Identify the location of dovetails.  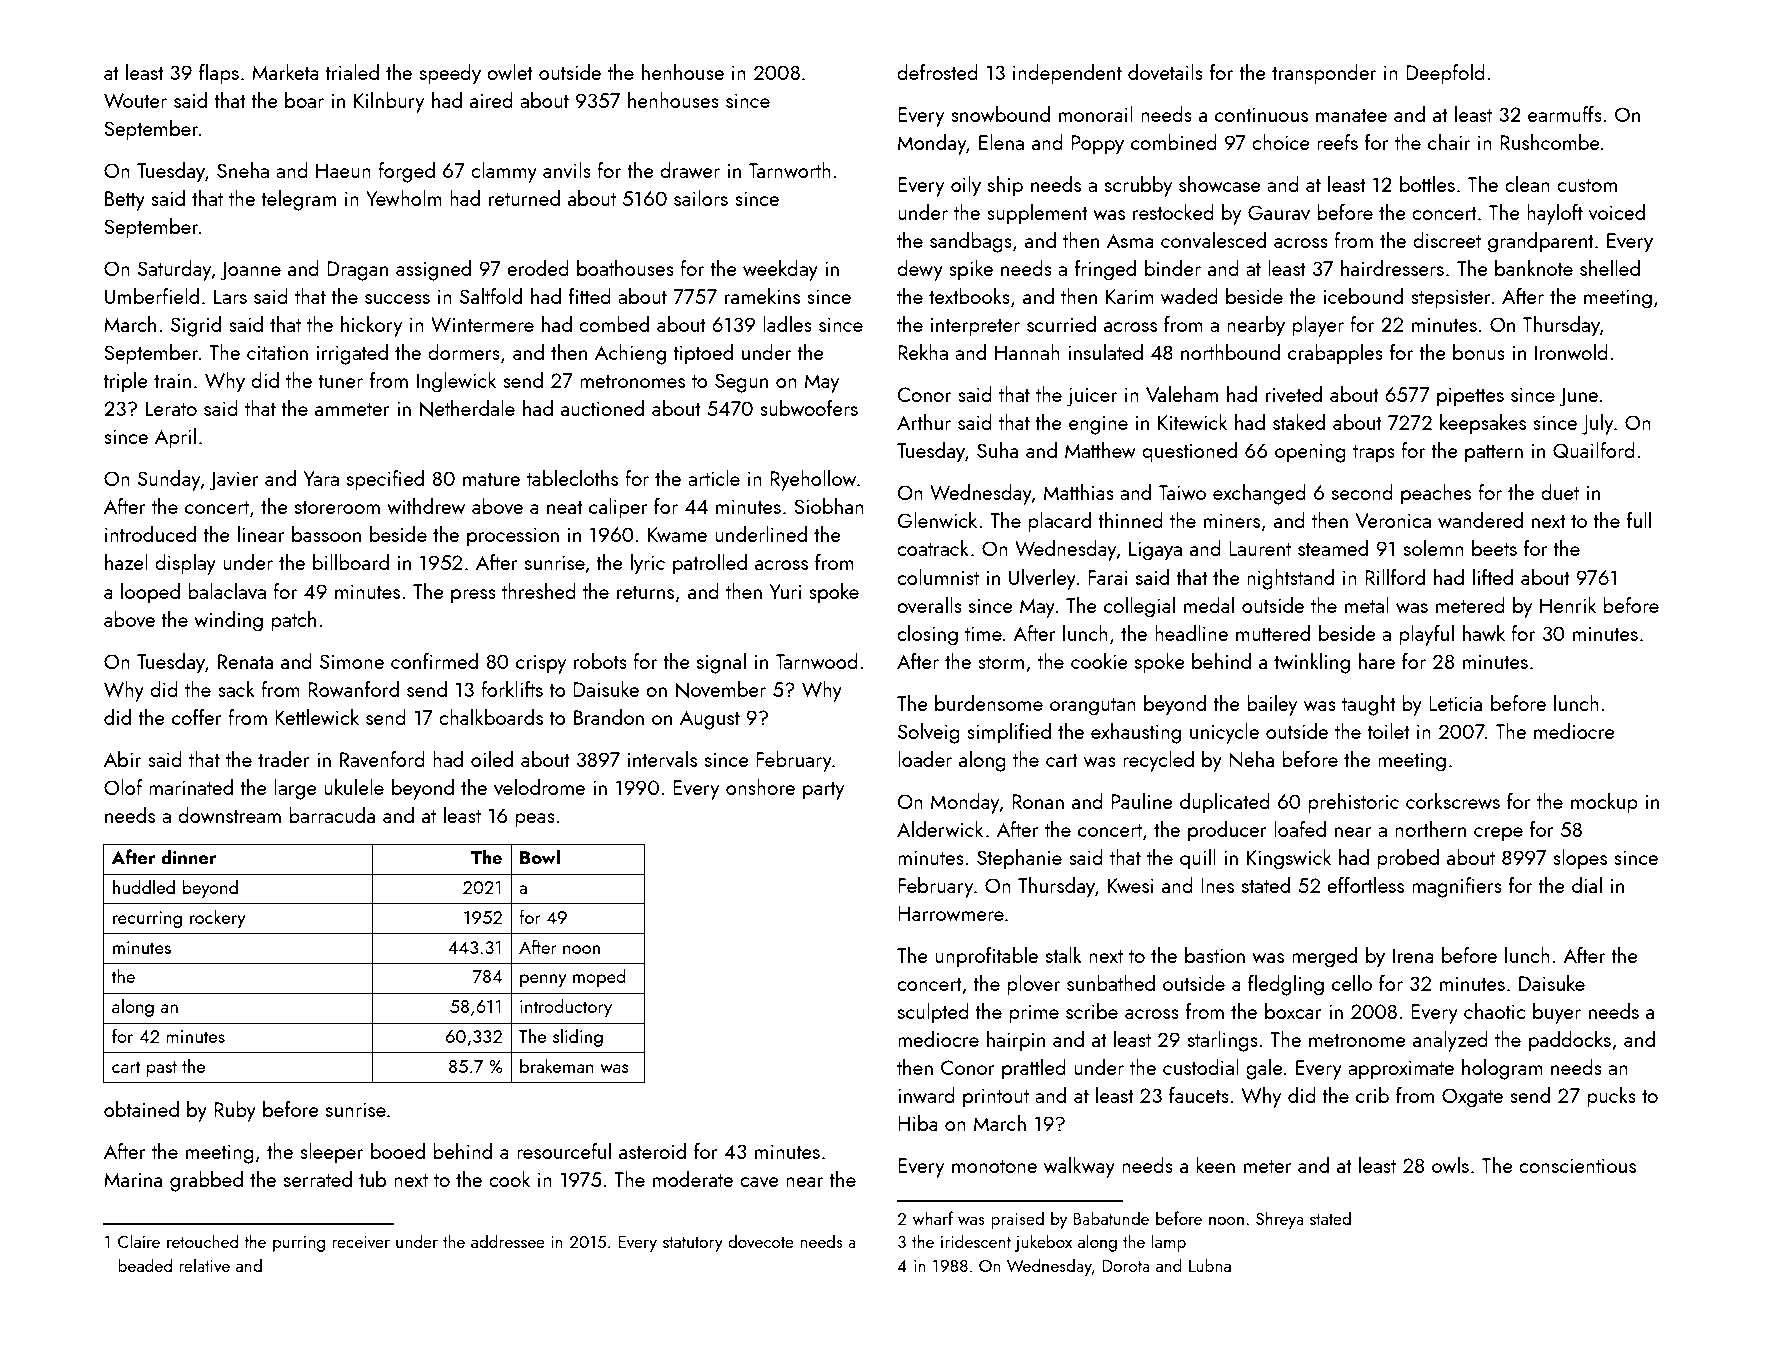
(1165, 72).
